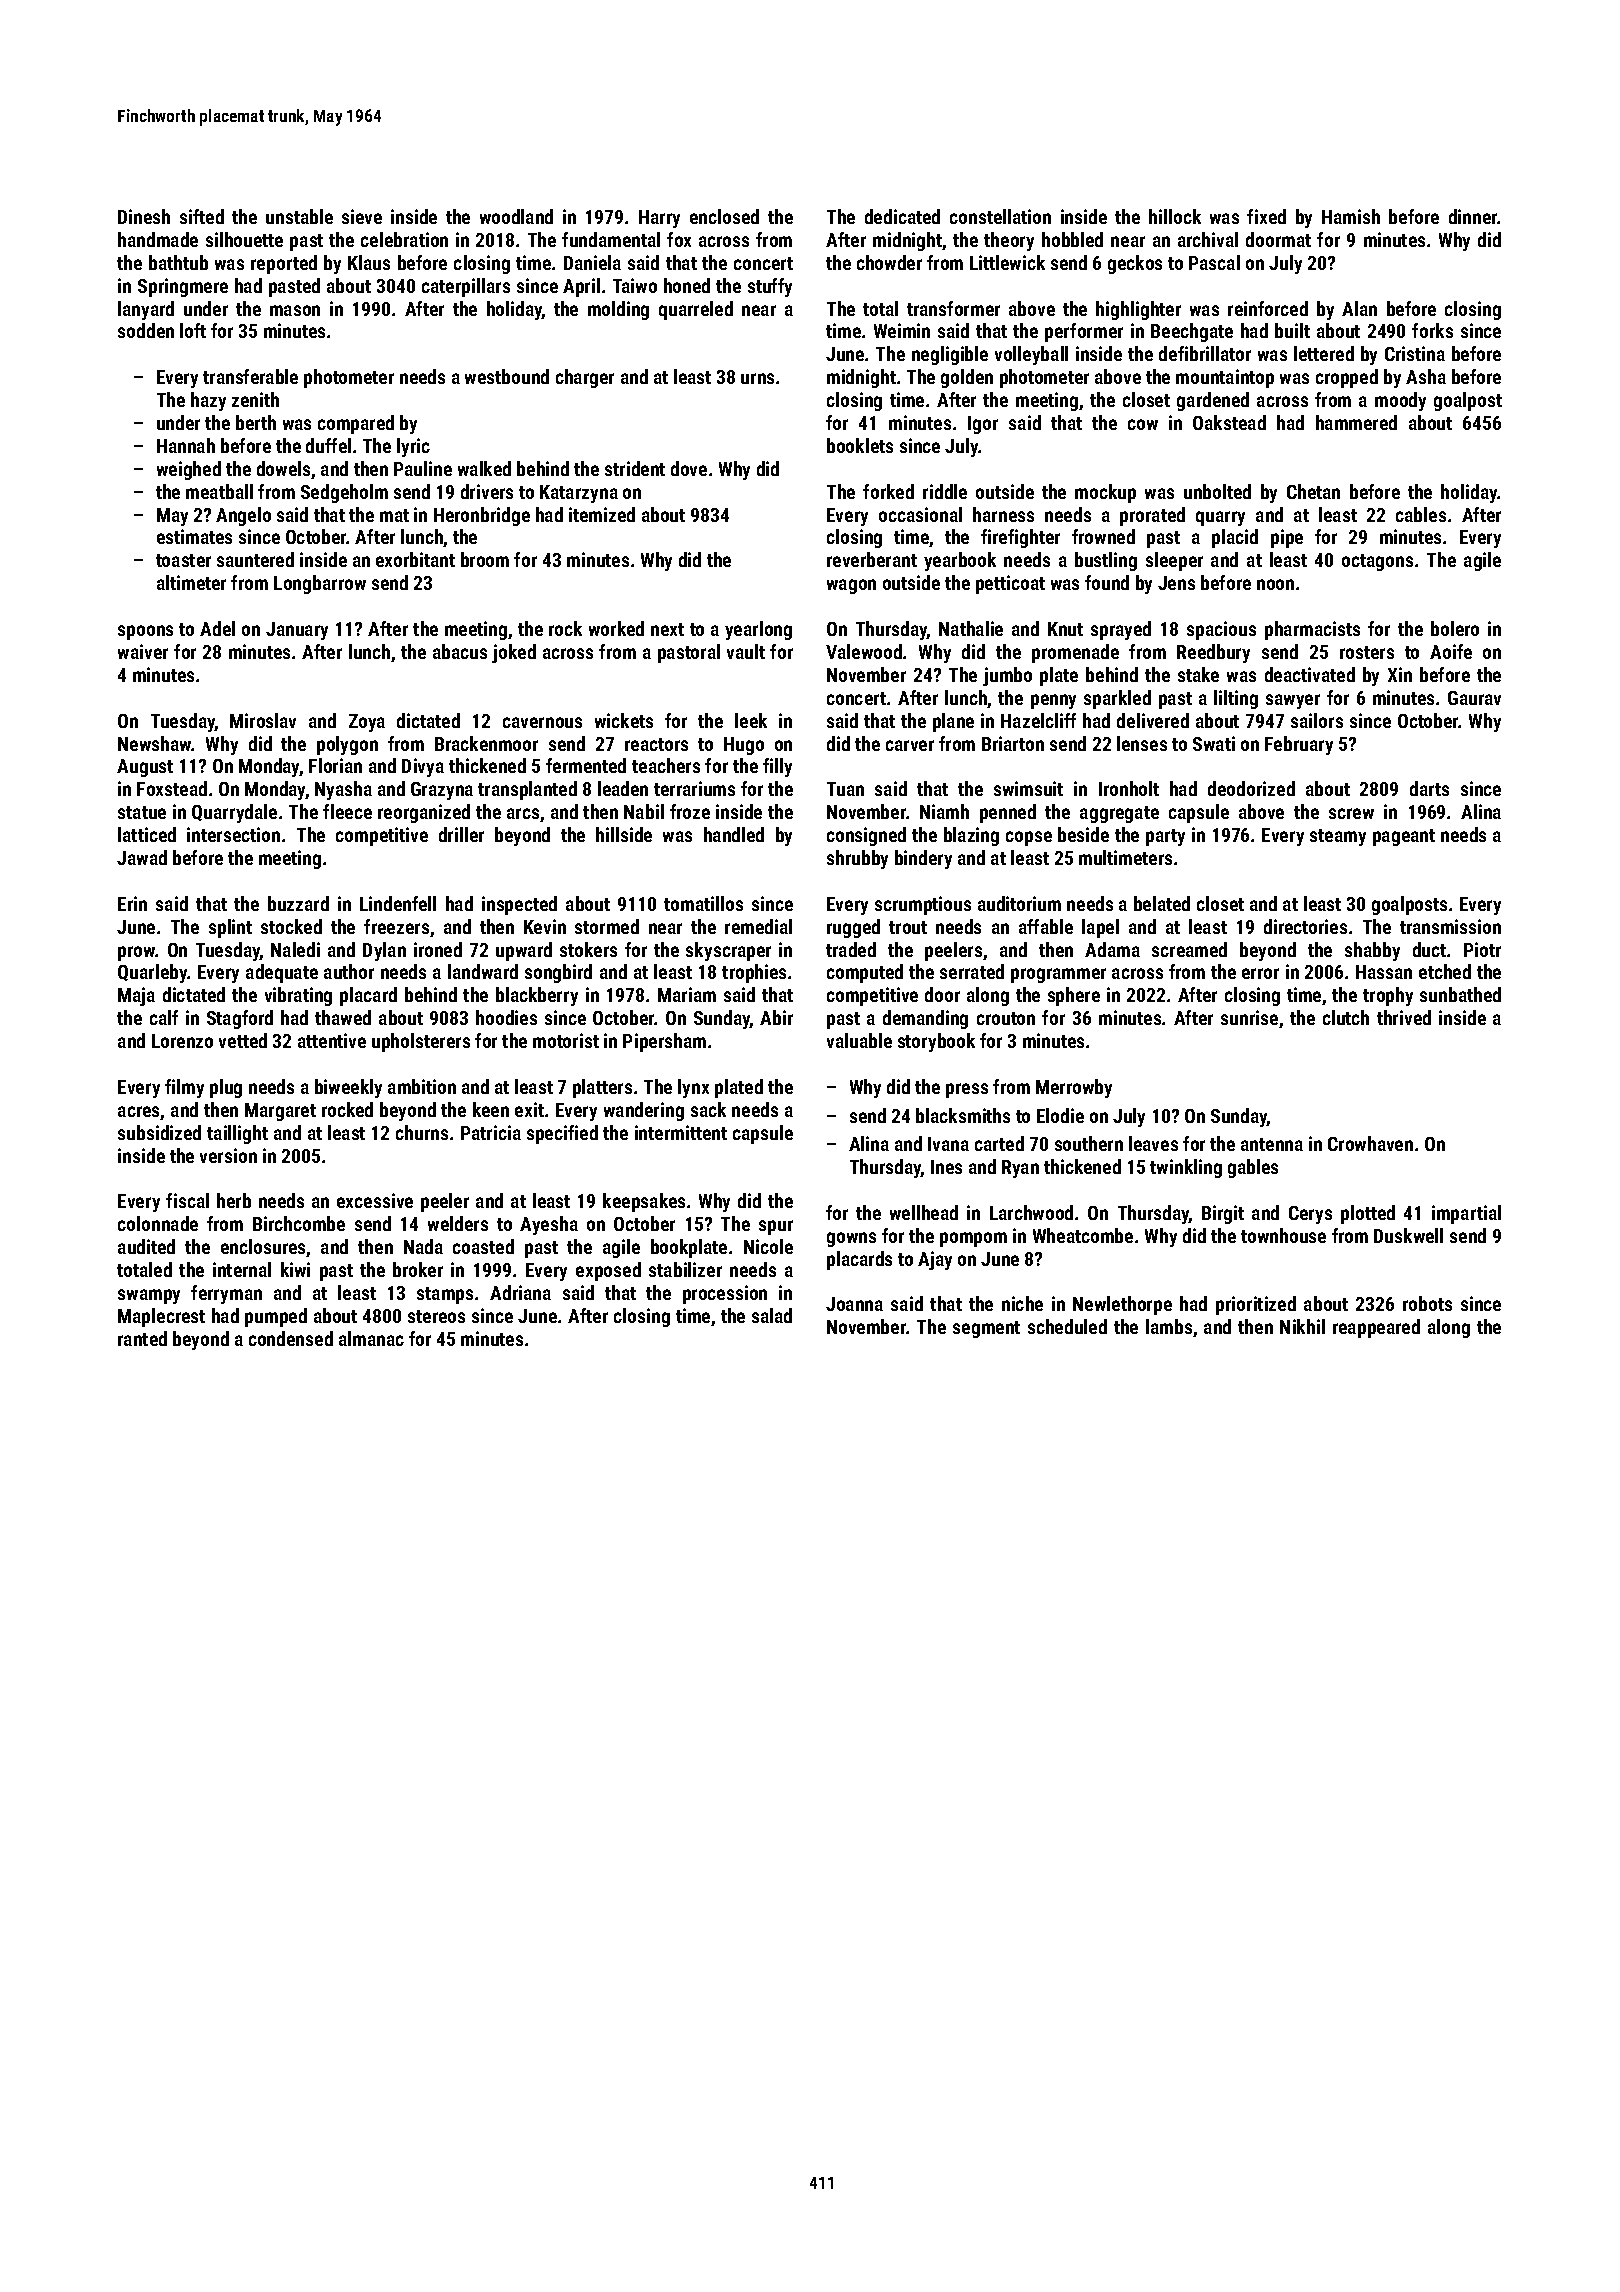  What do you see at coordinates (1031, 1212) in the screenshot?
I see `Larchwood` at bounding box center [1031, 1212].
